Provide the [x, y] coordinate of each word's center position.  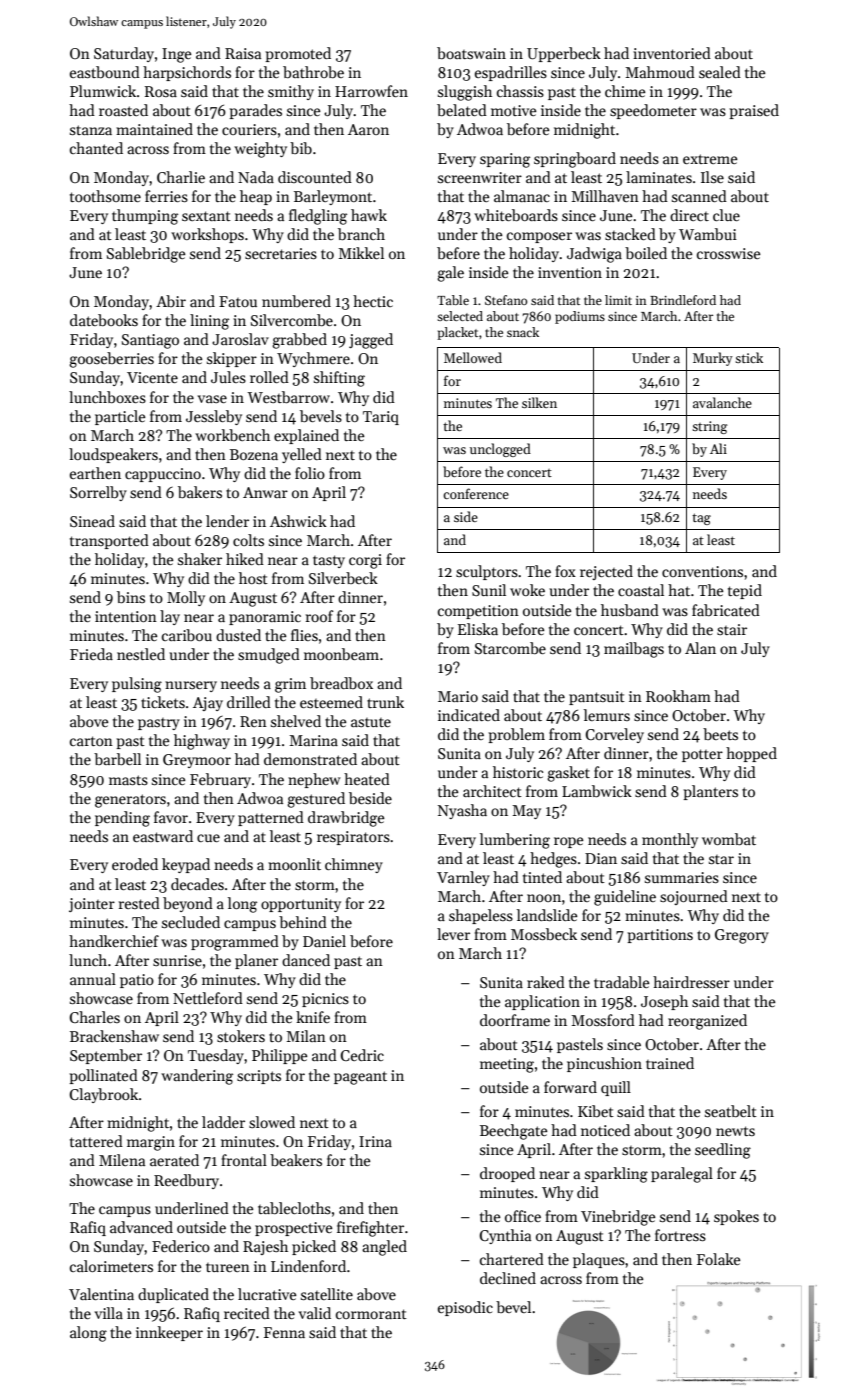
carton [91, 741]
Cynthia [505, 1236]
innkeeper [169, 1333]
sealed [720, 72]
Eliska [478, 629]
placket [457, 333]
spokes [736, 1217]
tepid [745, 591]
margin [151, 1143]
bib [301, 148]
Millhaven [605, 196]
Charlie [181, 177]
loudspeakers [113, 455]
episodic [465, 1308]
